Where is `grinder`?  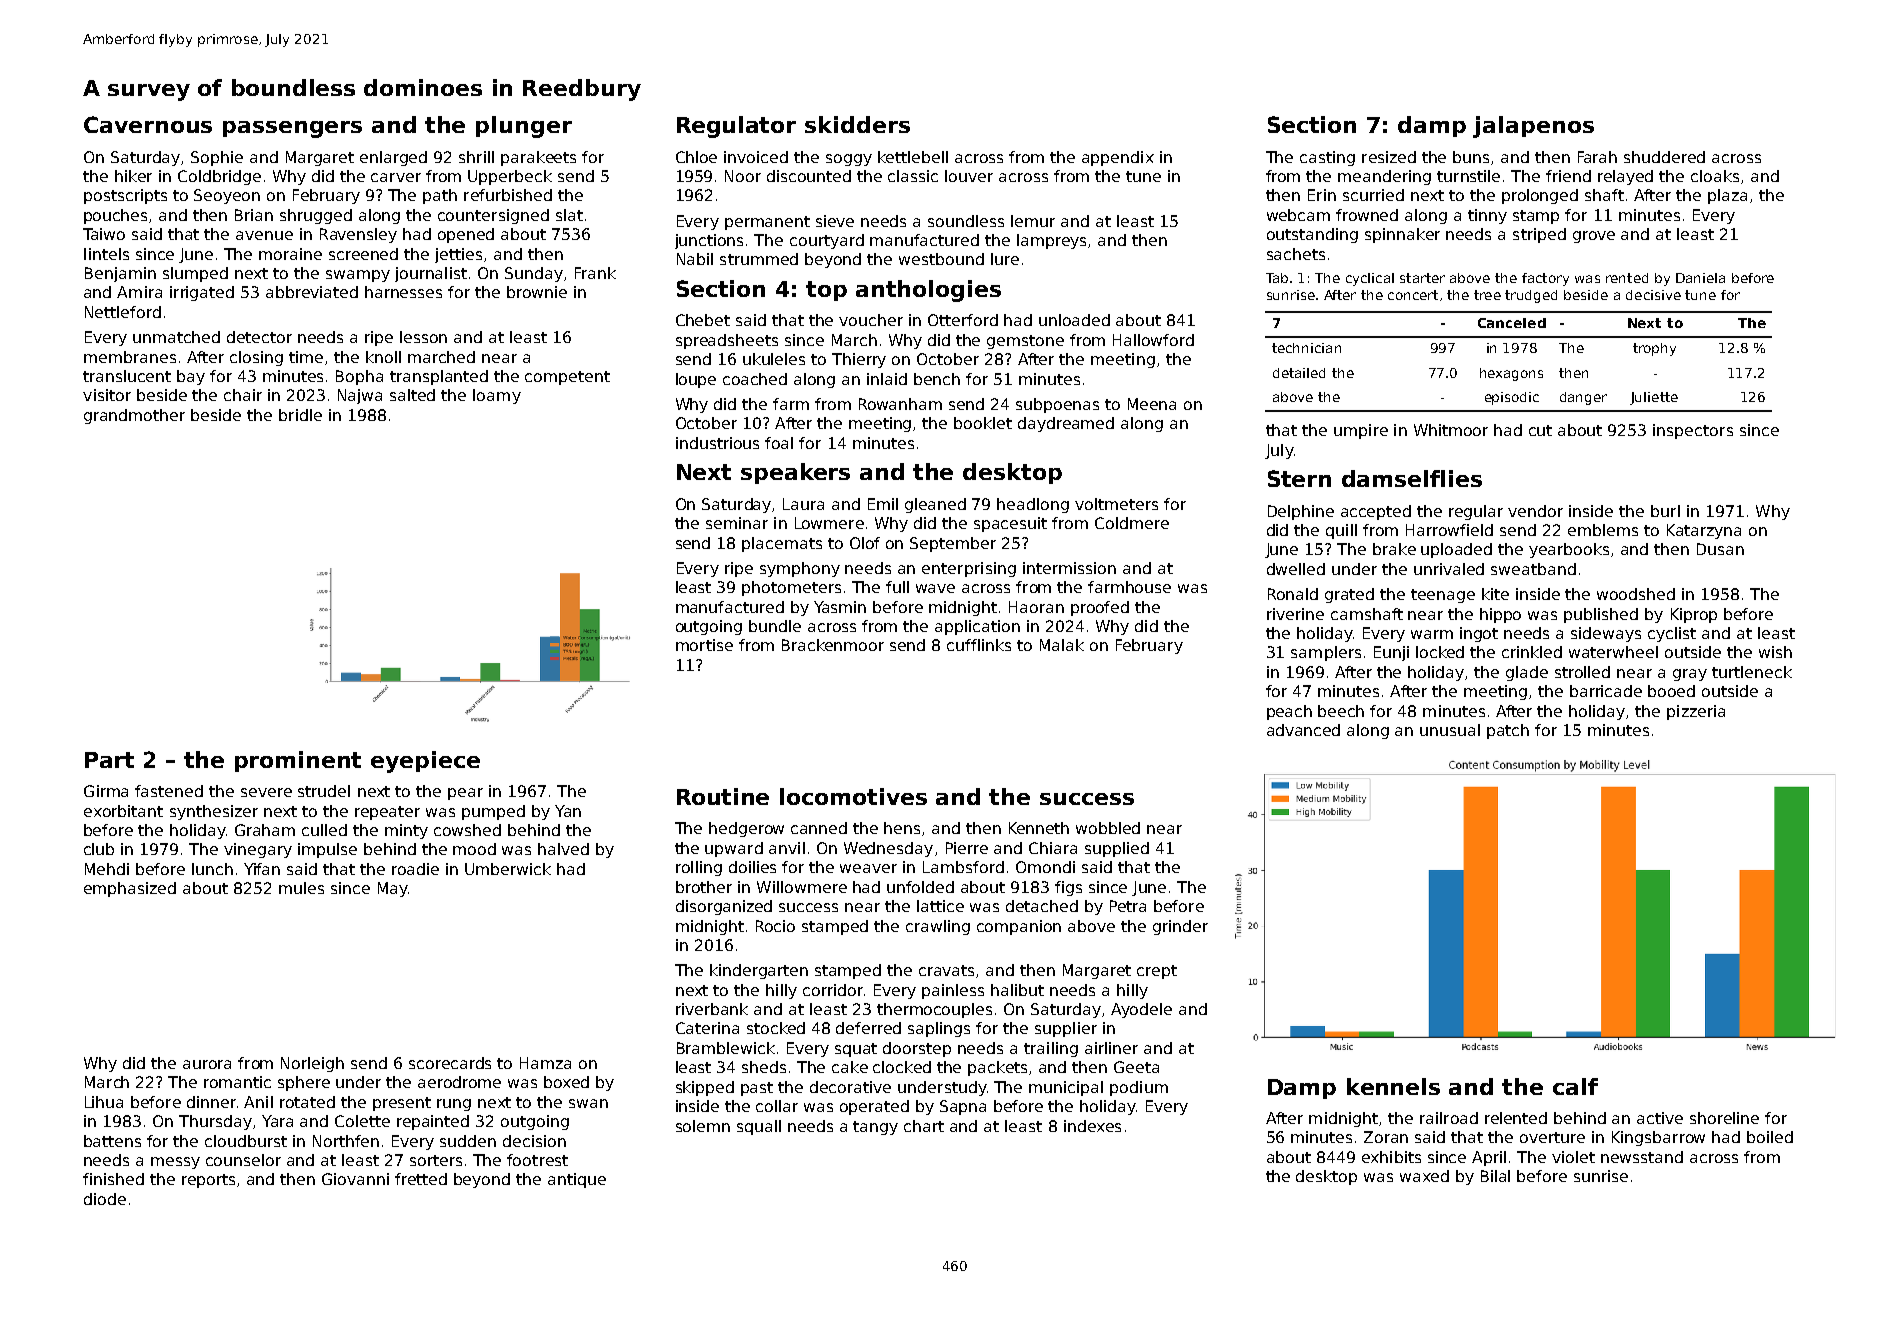
grinder is located at coordinates (1180, 927).
